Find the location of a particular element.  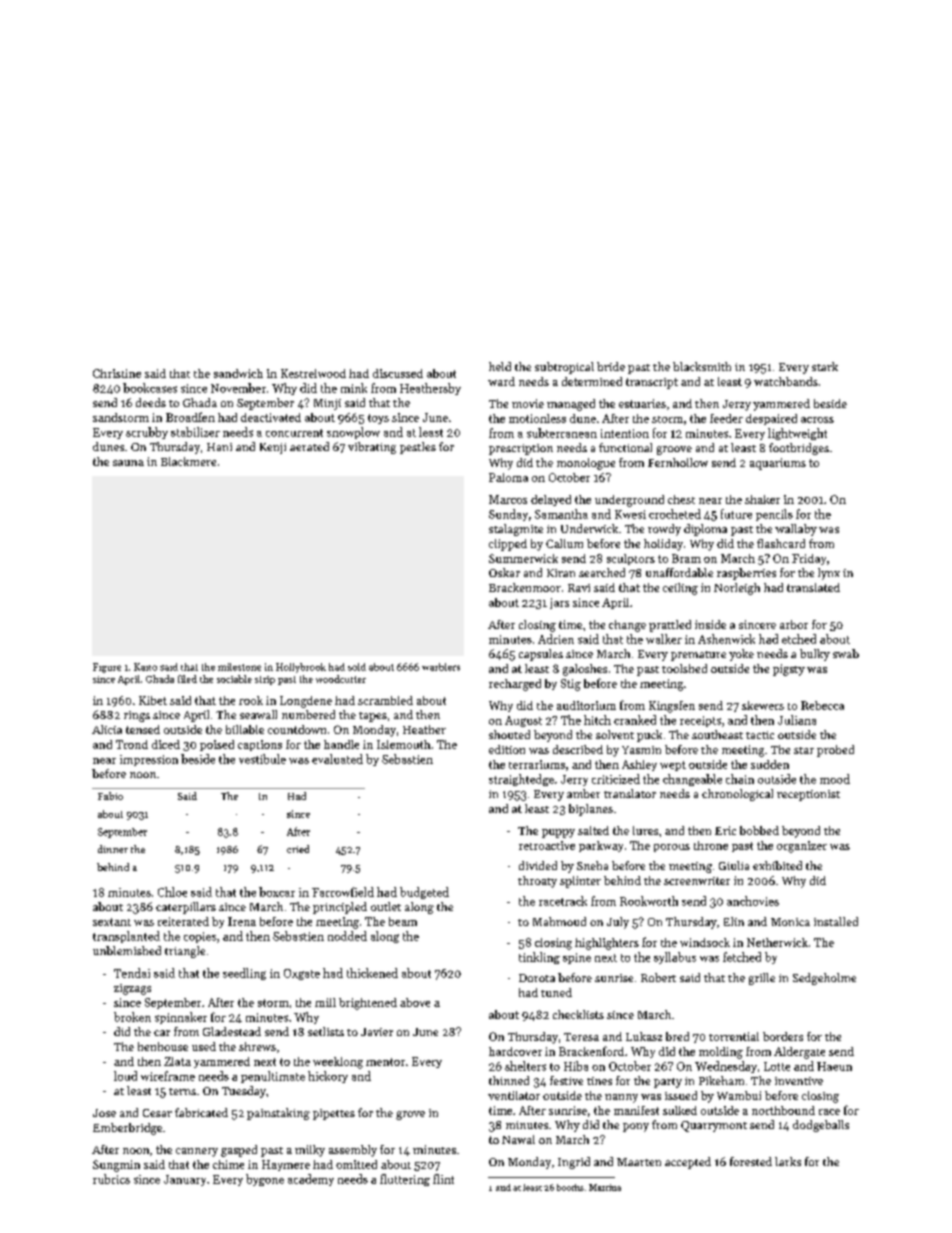

held is located at coordinates (500, 366).
